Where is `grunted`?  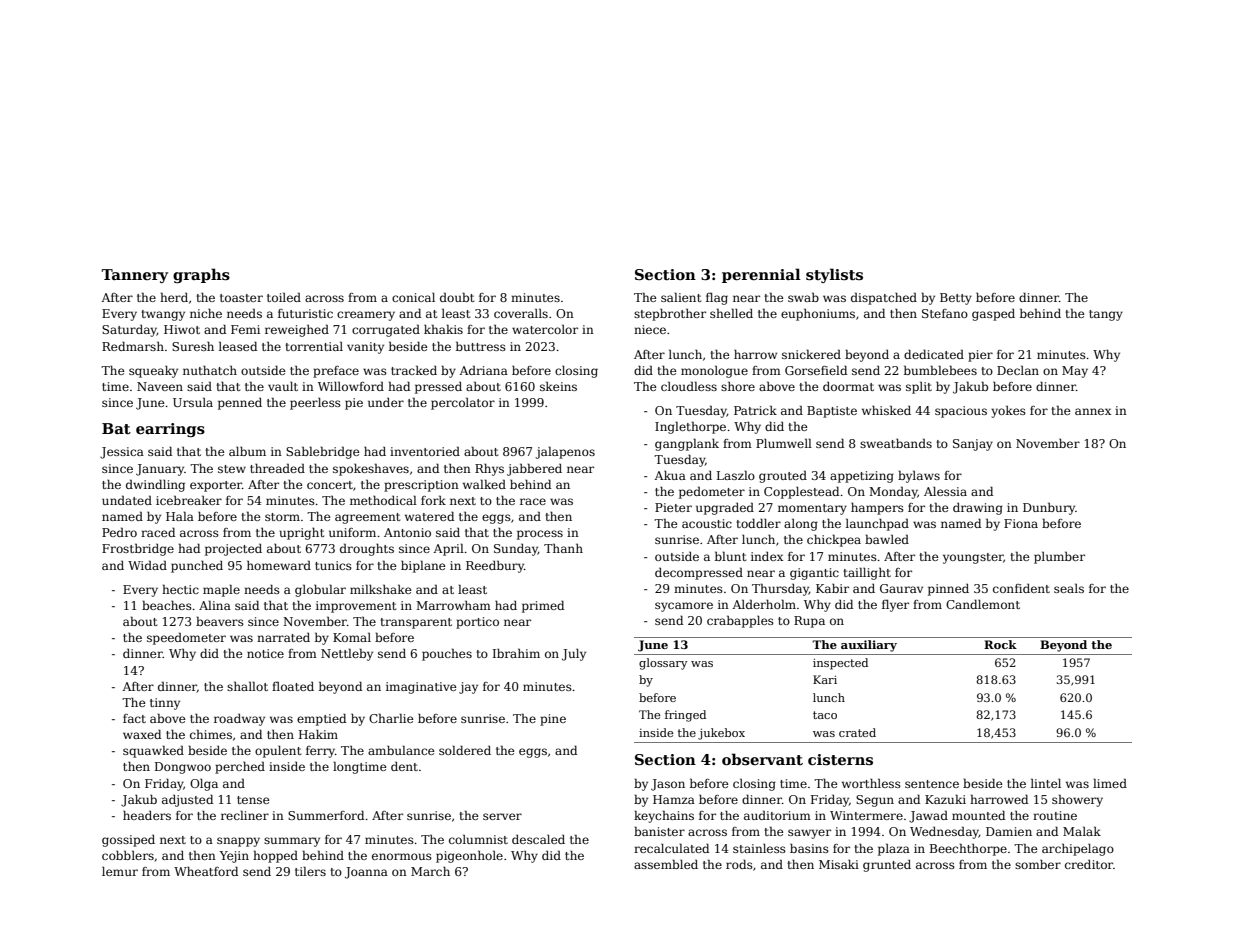
grunted is located at coordinates (887, 866).
